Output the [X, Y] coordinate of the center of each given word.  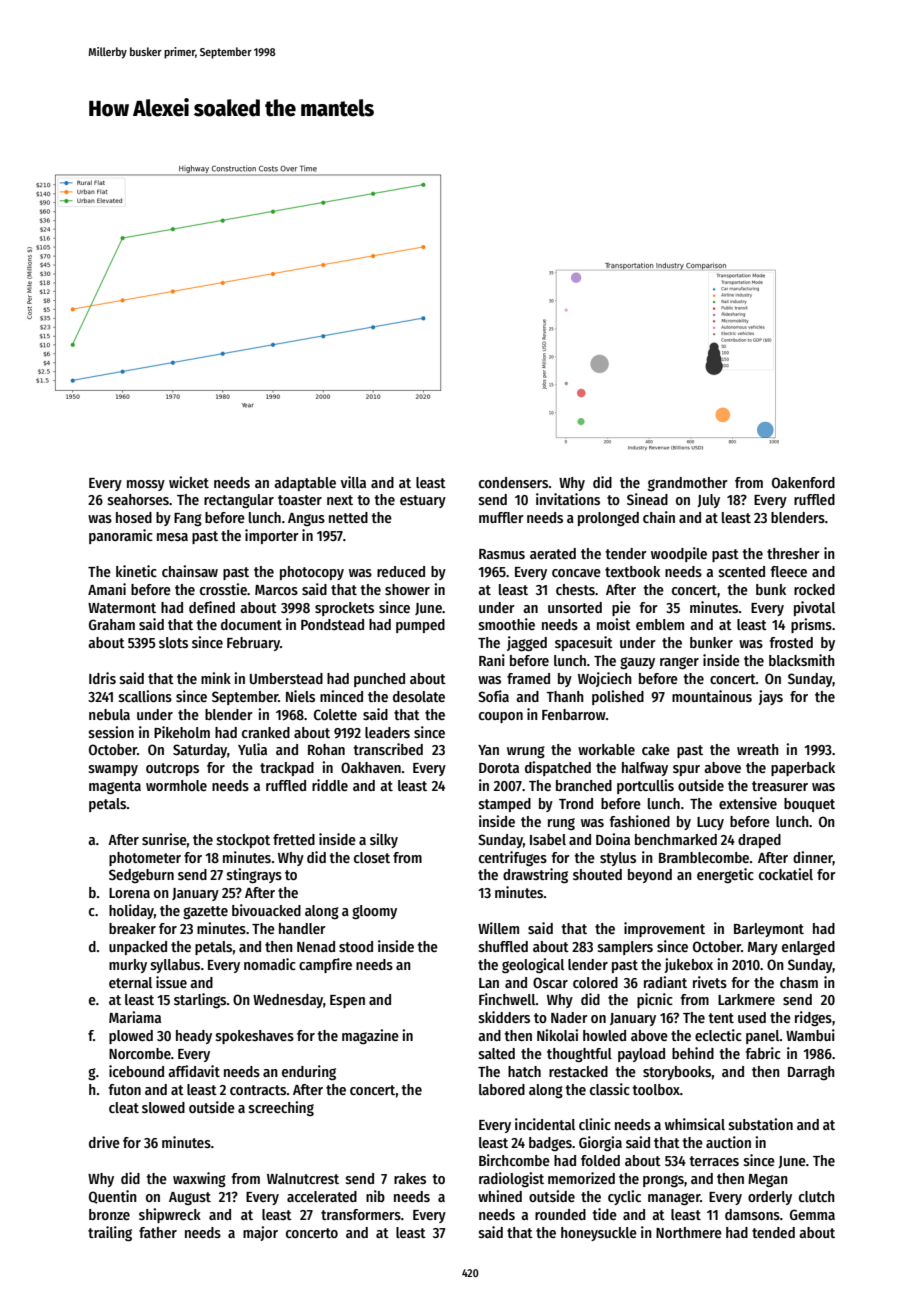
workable [606, 749]
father [158, 1232]
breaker [132, 928]
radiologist [511, 1179]
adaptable [305, 484]
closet [372, 857]
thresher [793, 553]
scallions [145, 696]
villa [353, 482]
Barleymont [769, 930]
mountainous [712, 696]
